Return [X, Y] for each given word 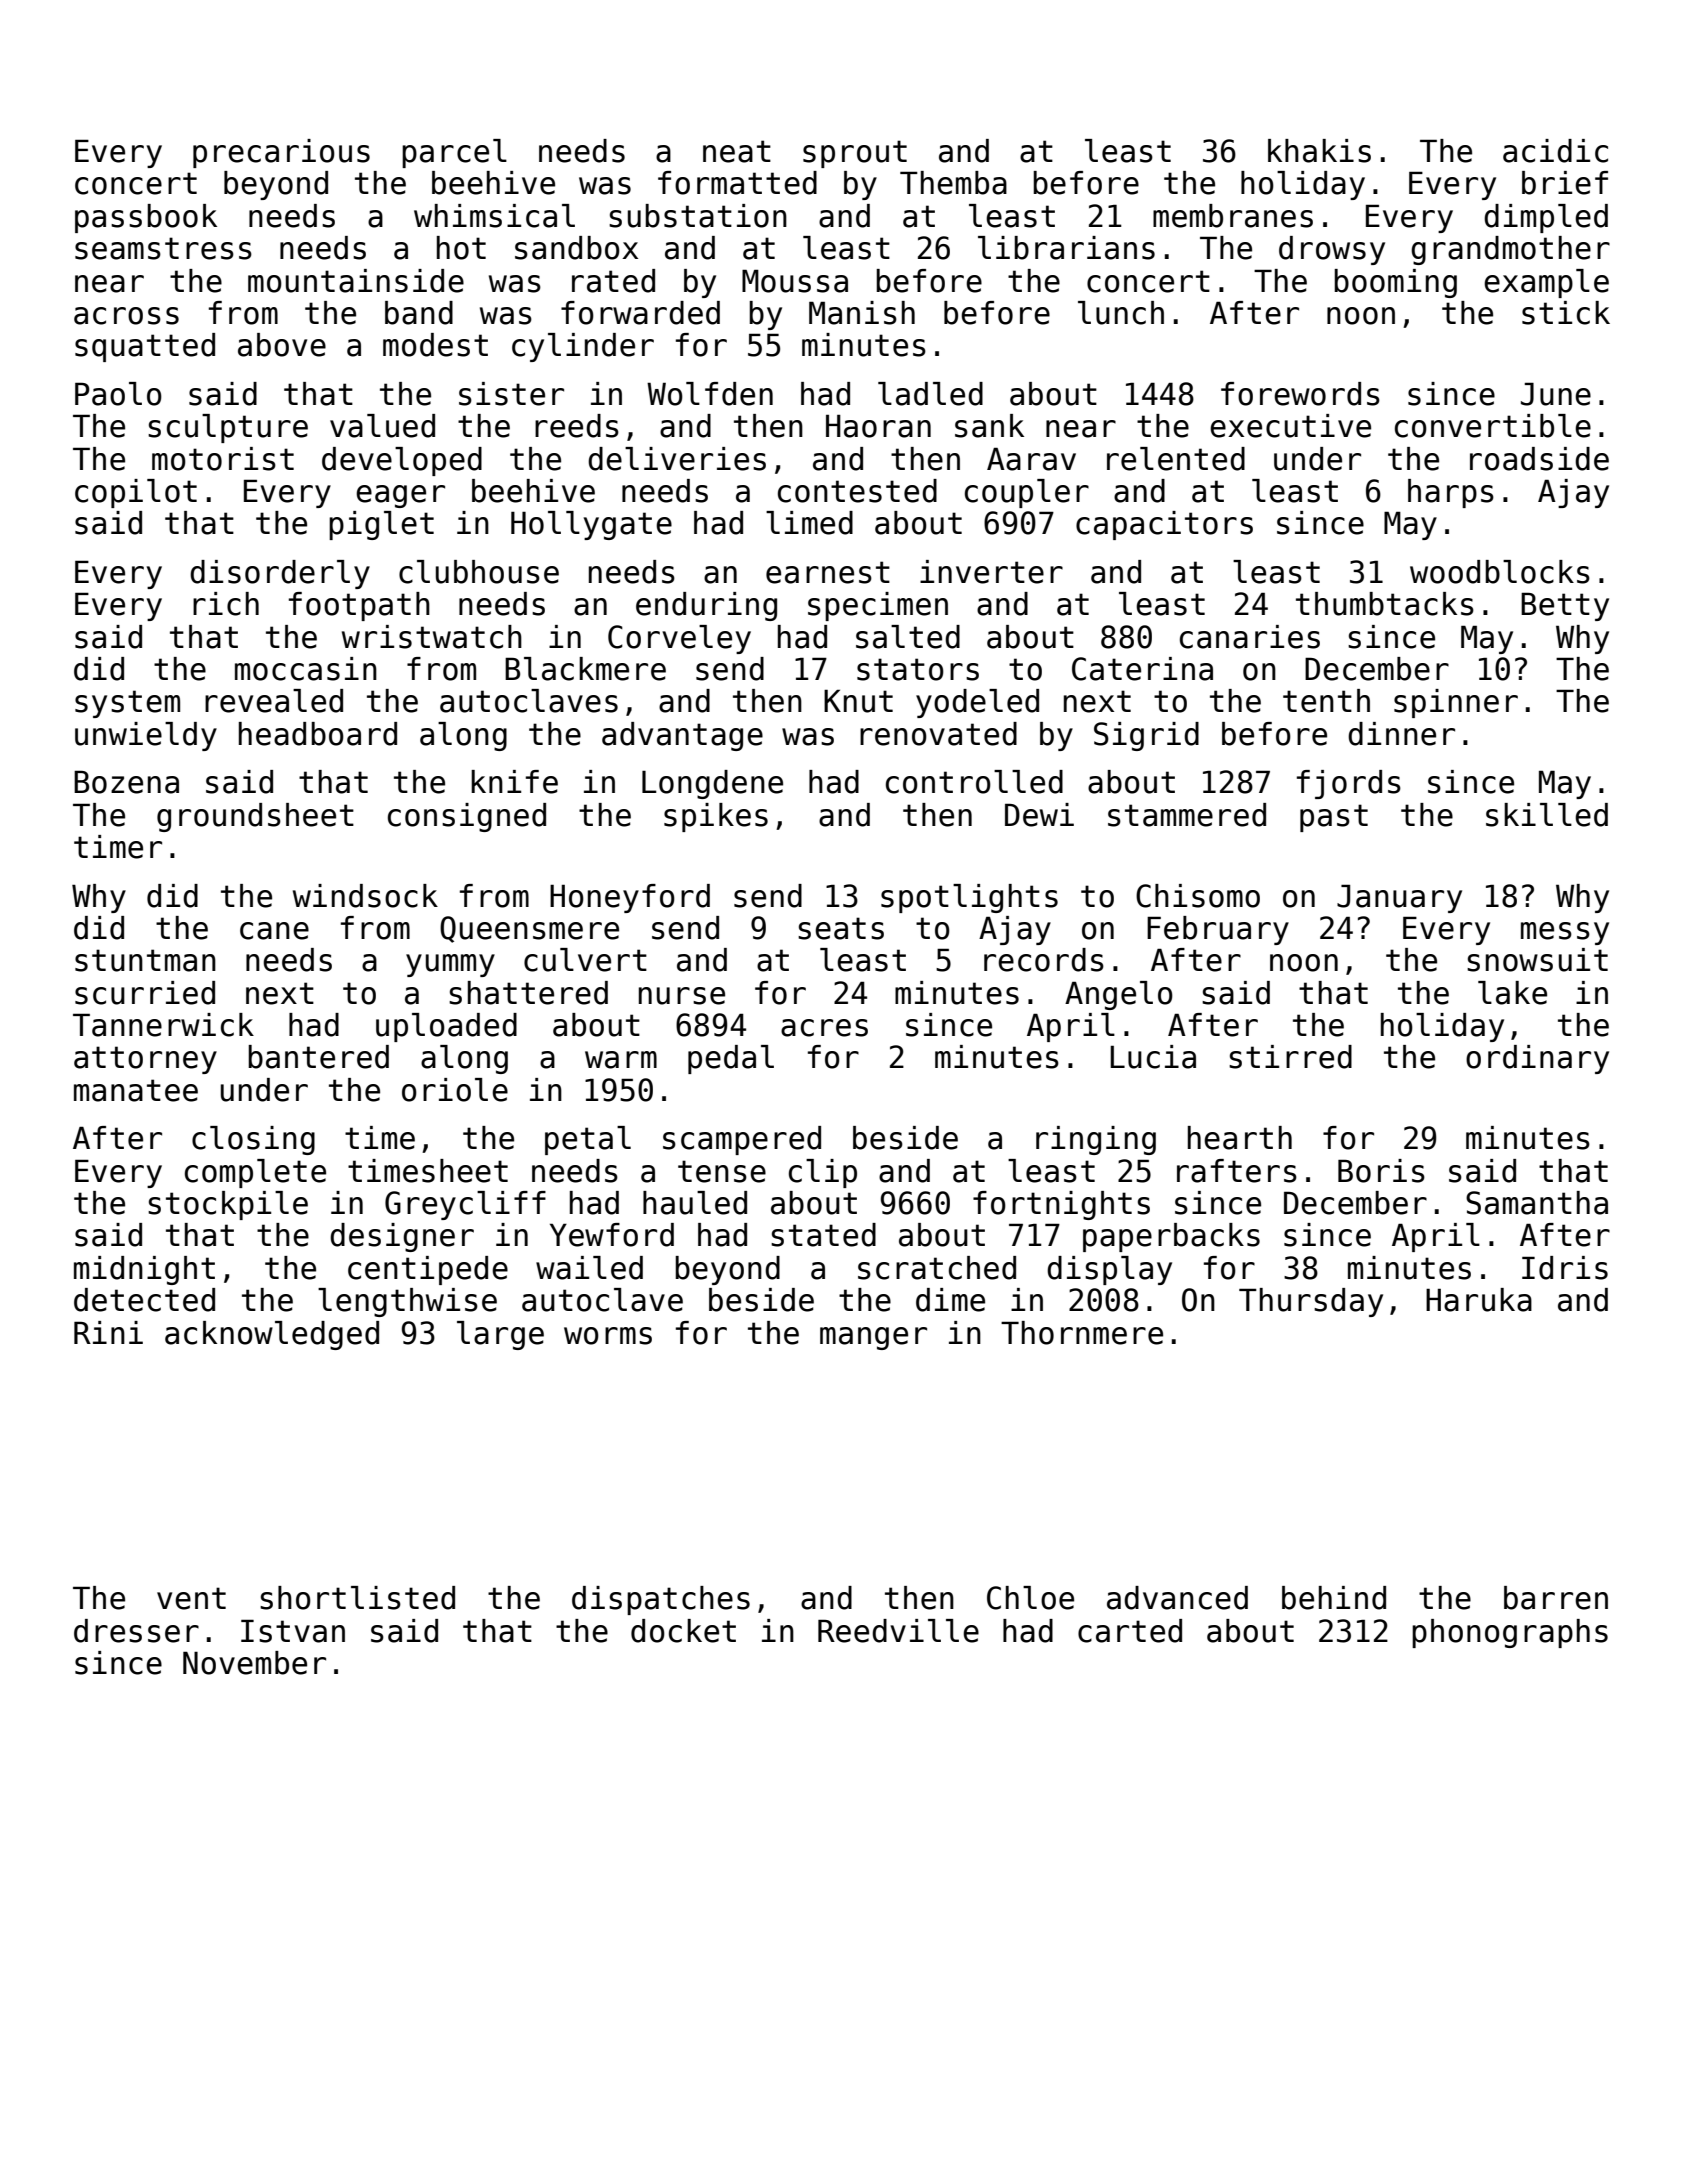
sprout [855, 154]
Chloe [1030, 1598]
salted [908, 637]
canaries [1250, 637]
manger [873, 1338]
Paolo [118, 394]
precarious [281, 153]
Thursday [1311, 1302]
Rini [108, 1332]
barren [1556, 1598]
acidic [1555, 151]
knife [514, 782]
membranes [1233, 216]
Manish [862, 313]
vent [191, 1598]
